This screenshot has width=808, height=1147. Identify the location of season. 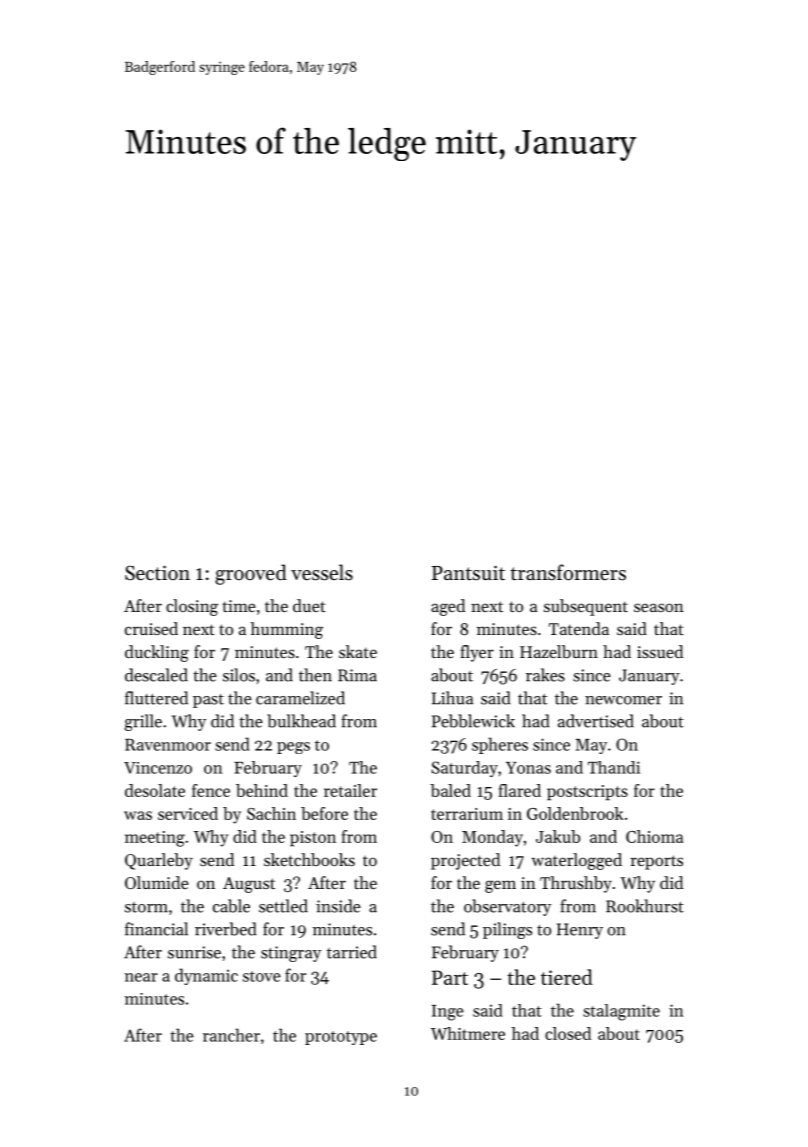
(659, 607).
